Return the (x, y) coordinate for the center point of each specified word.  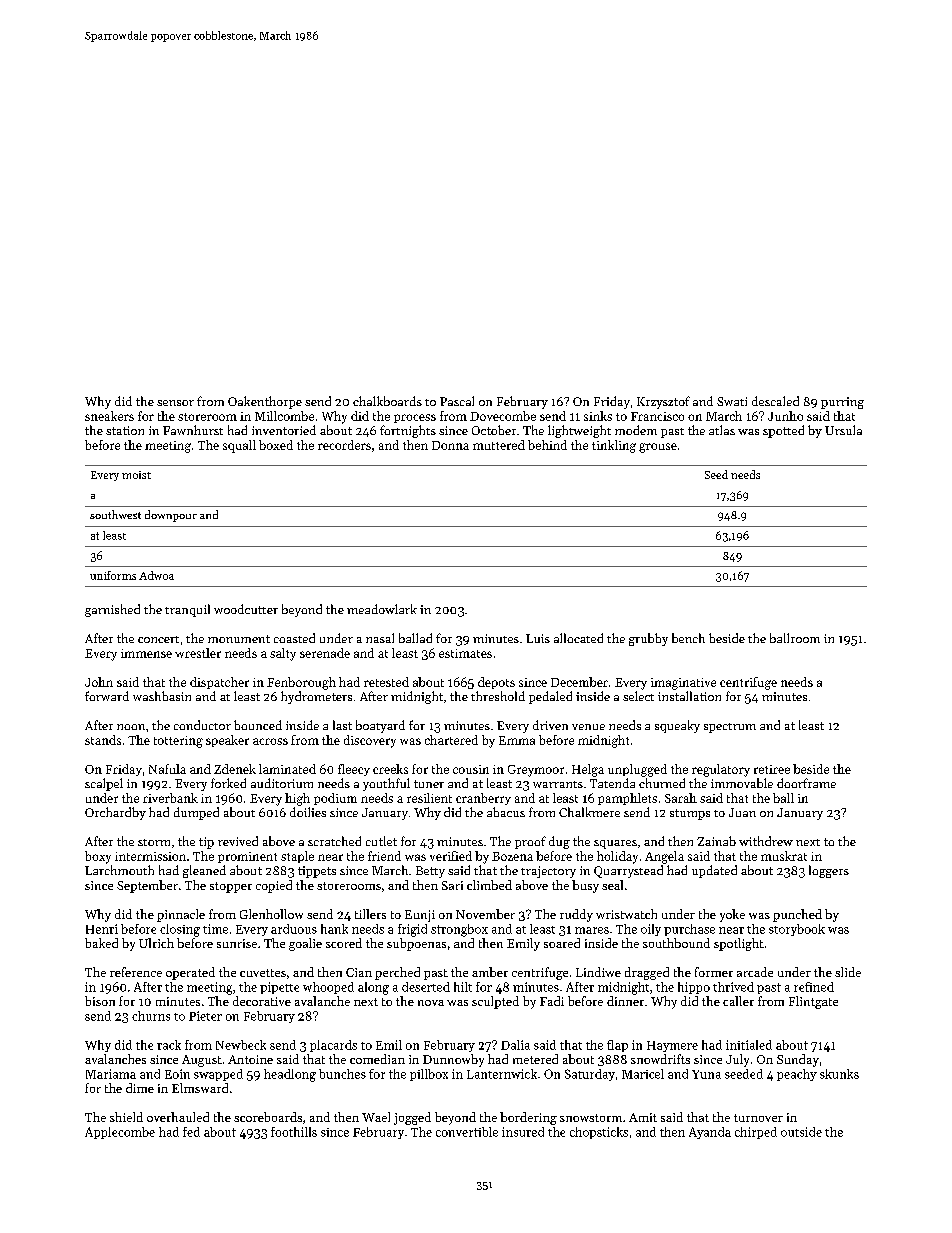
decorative (262, 1001)
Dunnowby (453, 1060)
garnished (112, 610)
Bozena (512, 856)
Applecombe (120, 1133)
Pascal (457, 401)
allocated (578, 638)
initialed (749, 1045)
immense (146, 653)
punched (797, 915)
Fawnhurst (193, 430)
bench (688, 638)
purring (842, 403)
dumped (196, 813)
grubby (648, 639)
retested (386, 682)
